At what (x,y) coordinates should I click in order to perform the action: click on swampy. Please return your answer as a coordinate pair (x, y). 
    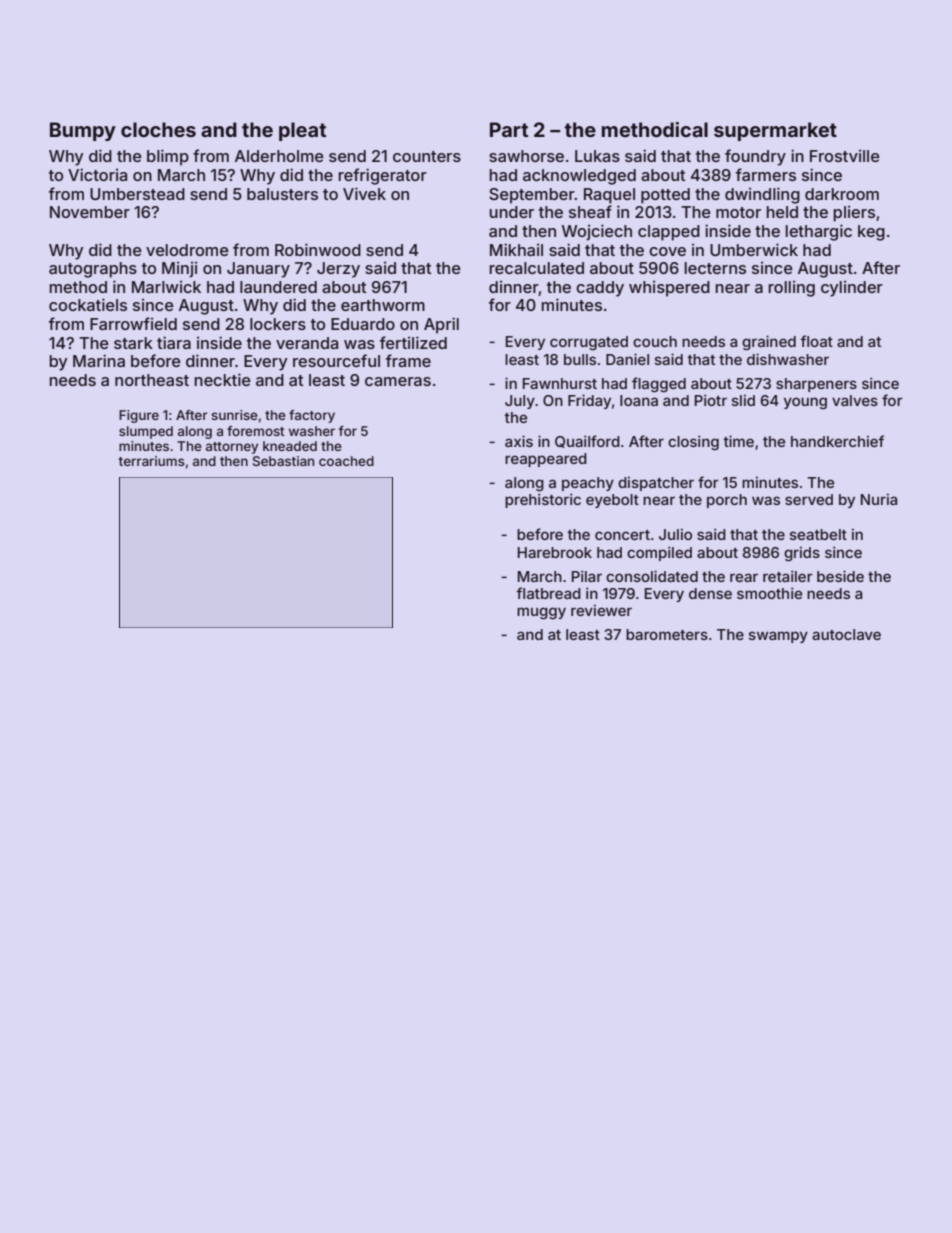
    Looking at the image, I should click on (778, 637).
